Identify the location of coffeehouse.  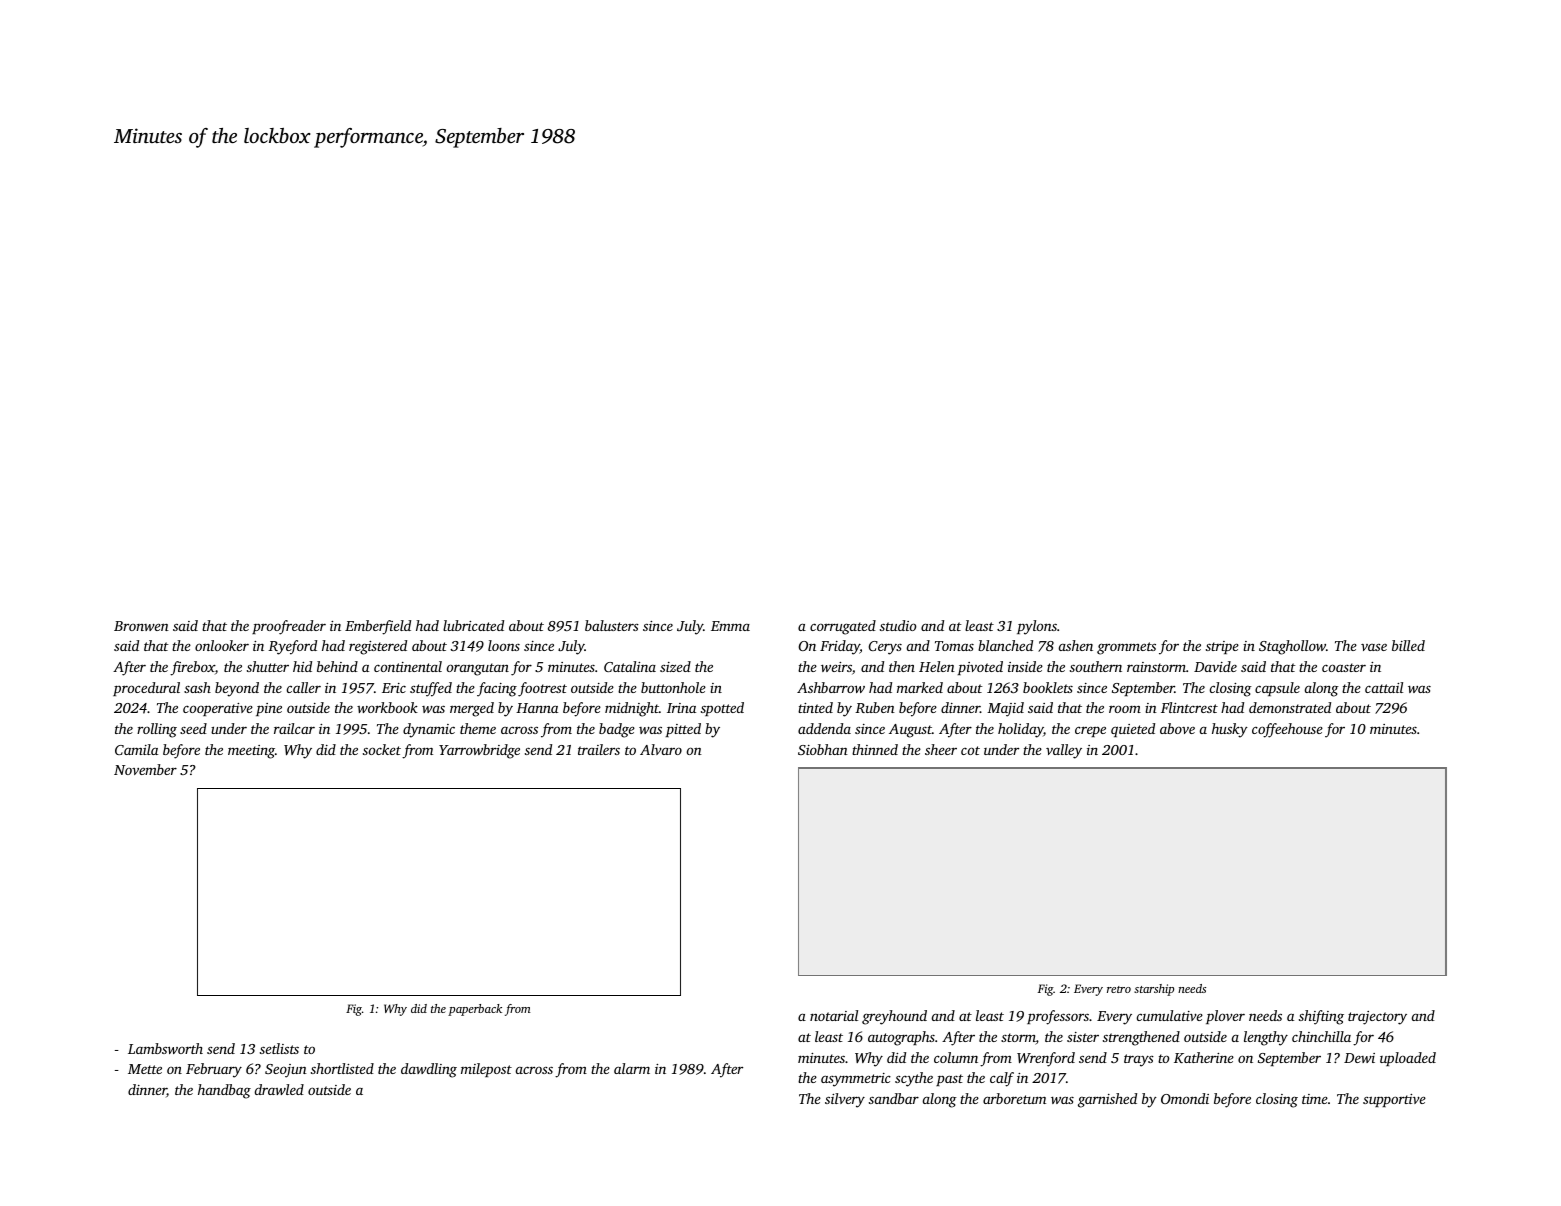
(1287, 730).
